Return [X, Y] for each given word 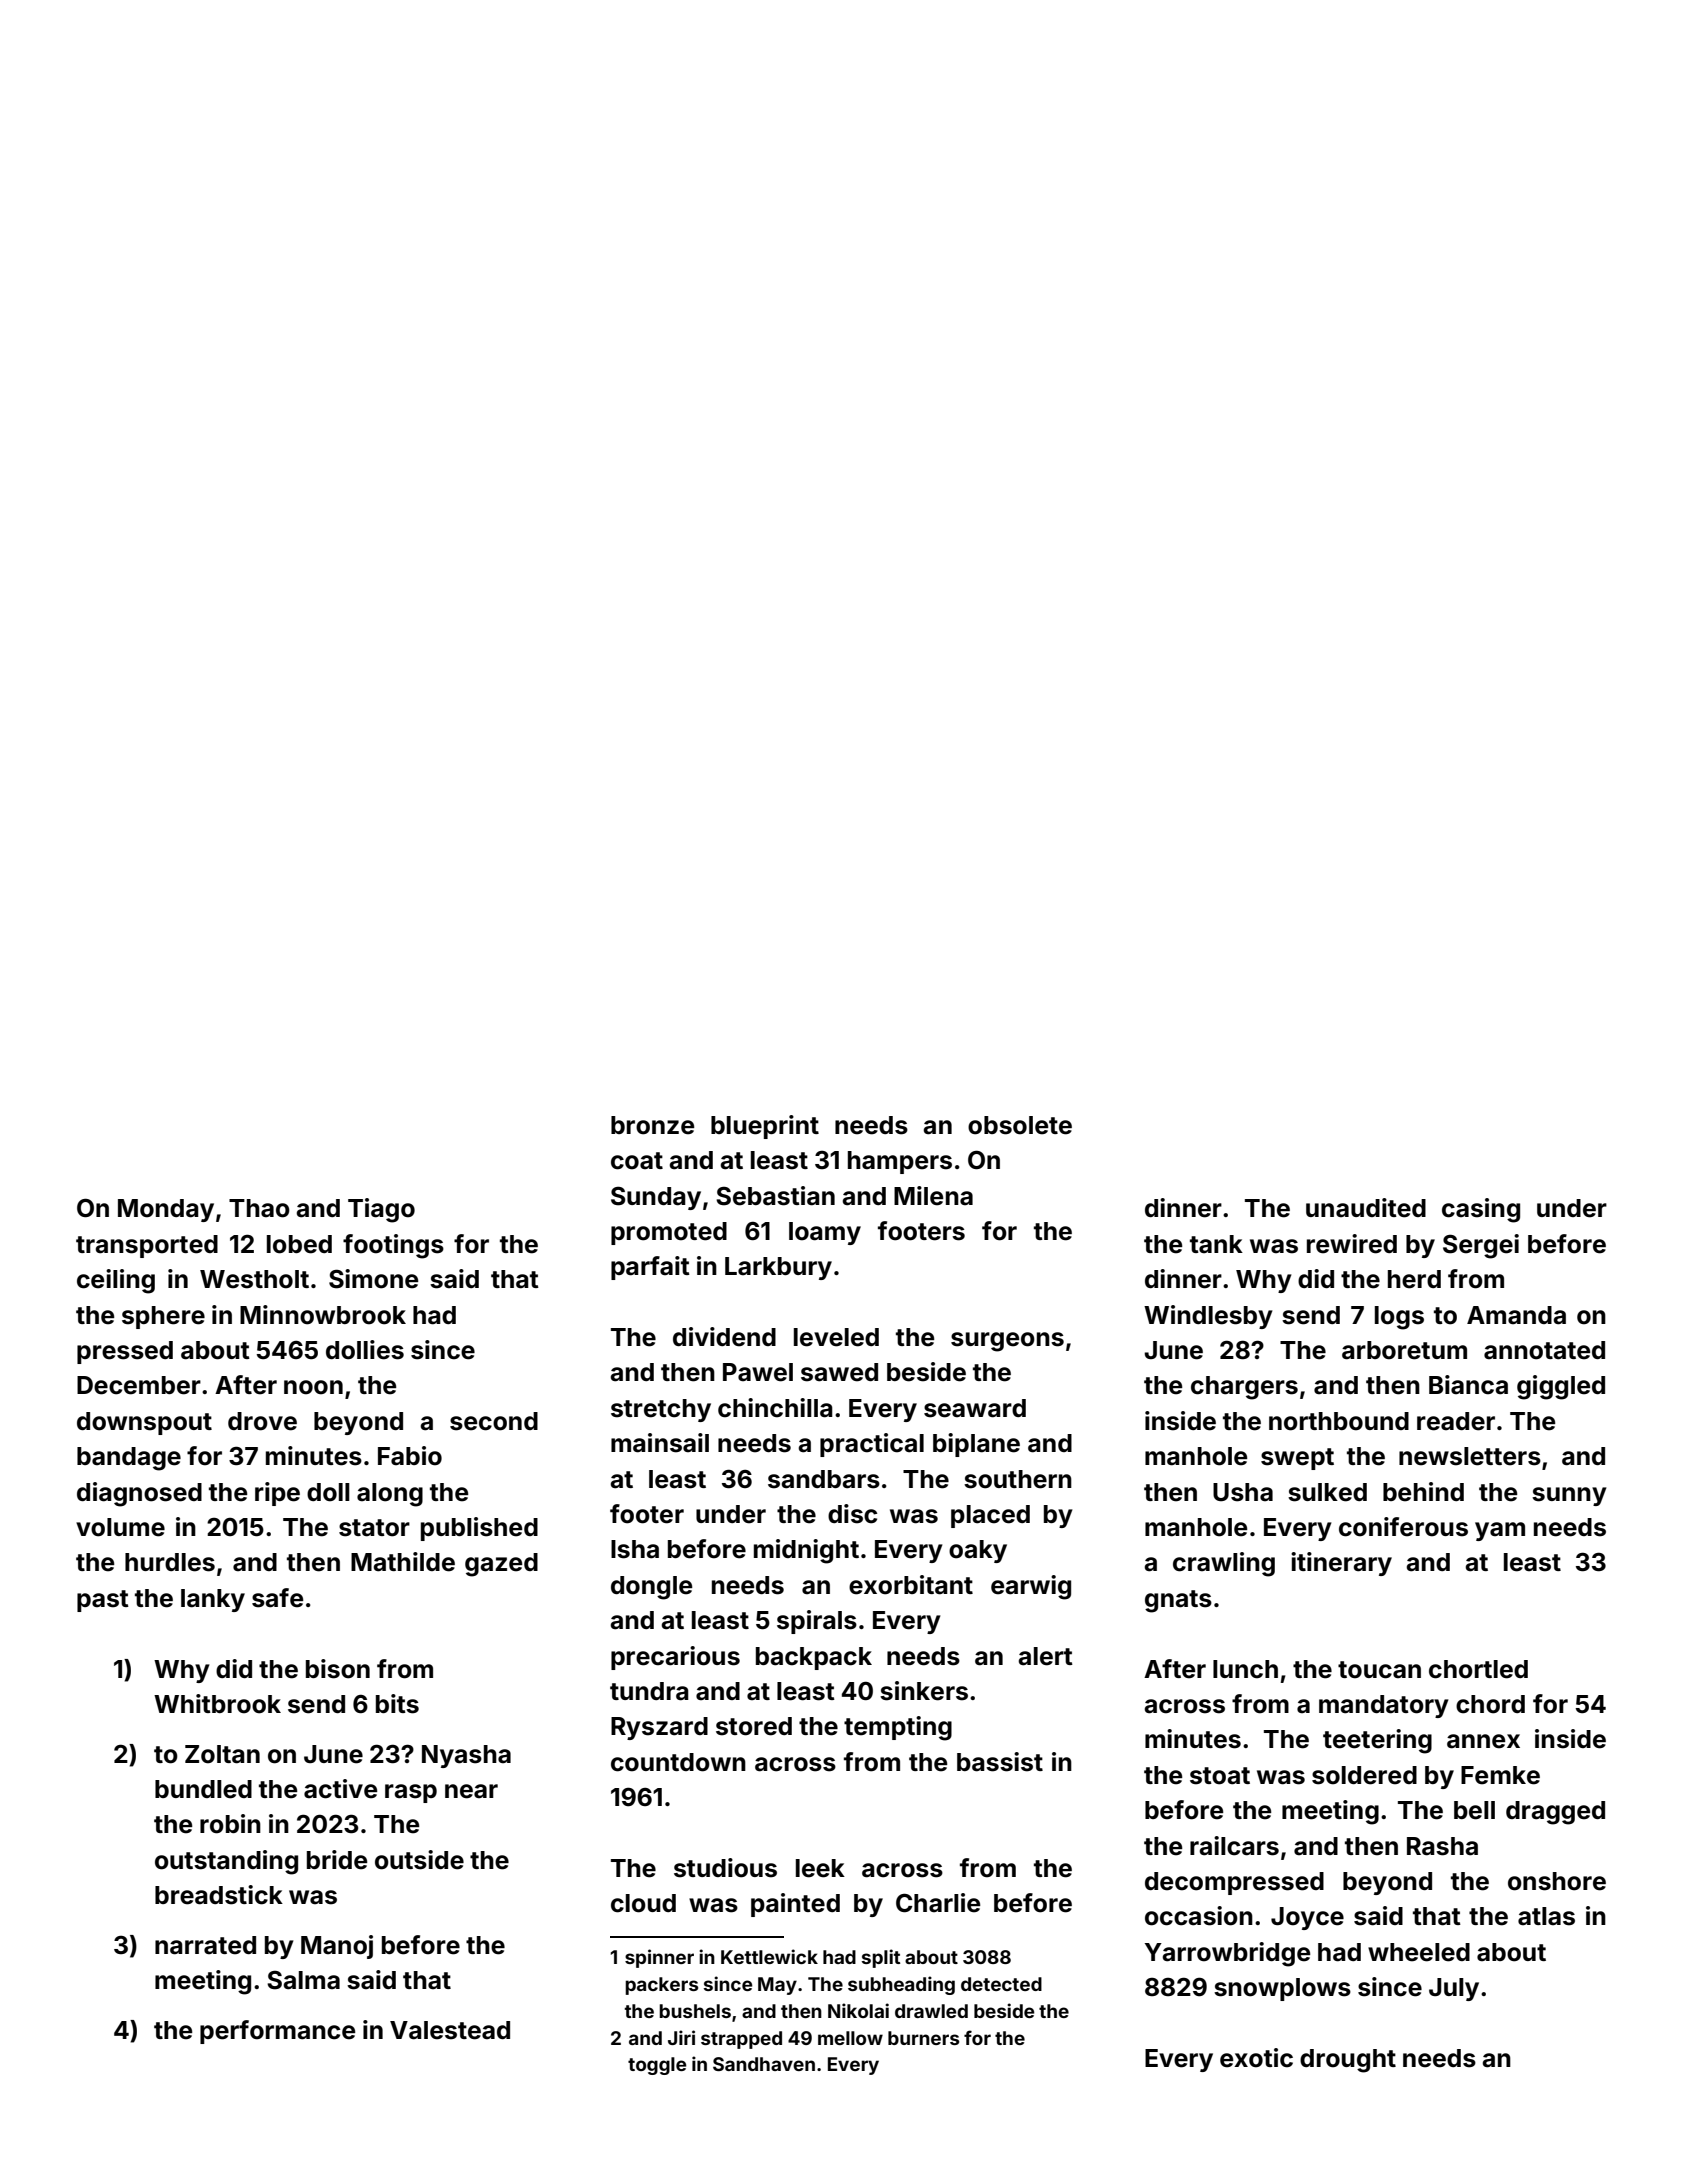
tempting [898, 1728]
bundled [203, 1789]
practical [872, 1445]
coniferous [1403, 1527]
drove [262, 1421]
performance [277, 2032]
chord [1490, 1704]
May [777, 1986]
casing [1481, 1210]
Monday [166, 1210]
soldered [1364, 1775]
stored [754, 1726]
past [103, 1601]
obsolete [1020, 1125]
